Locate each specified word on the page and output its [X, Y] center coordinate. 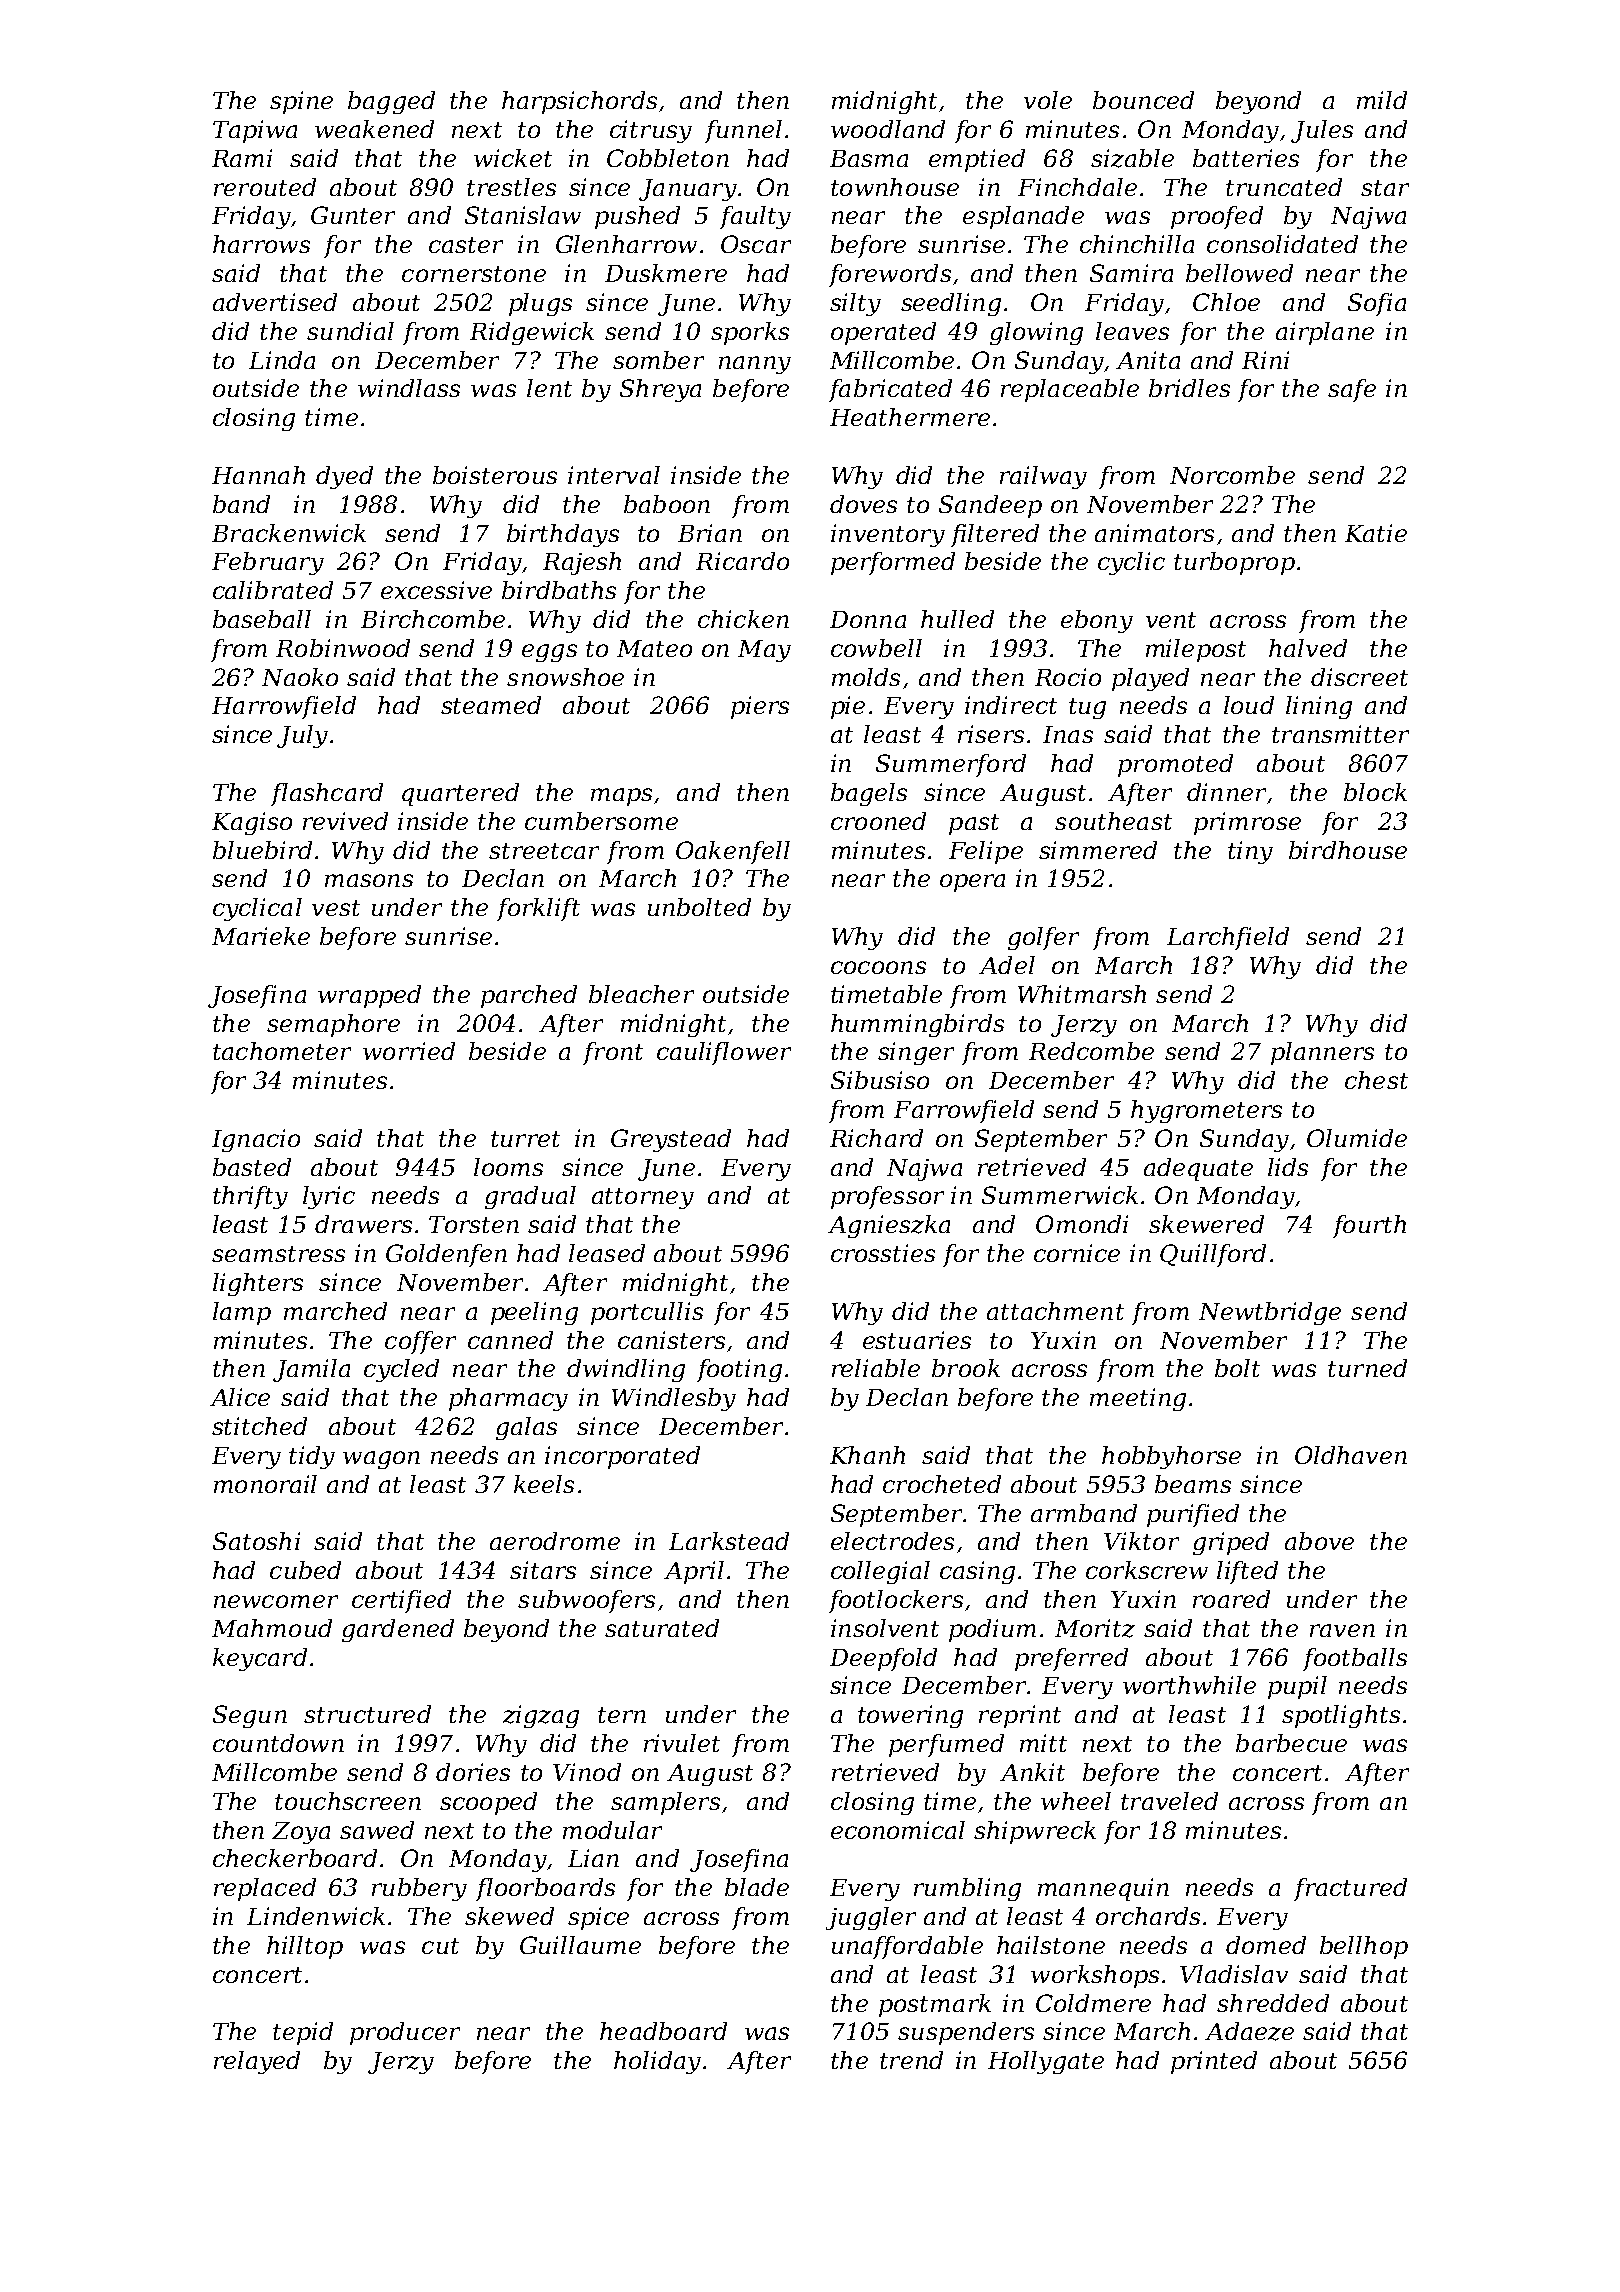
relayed [257, 2062]
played [1150, 679]
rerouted [265, 187]
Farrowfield [964, 1111]
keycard [260, 1659]
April [694, 1572]
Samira [1131, 273]
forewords [890, 275]
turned [1367, 1368]
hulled [957, 619]
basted [252, 1167]
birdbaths [559, 590]
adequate [1198, 1169]
